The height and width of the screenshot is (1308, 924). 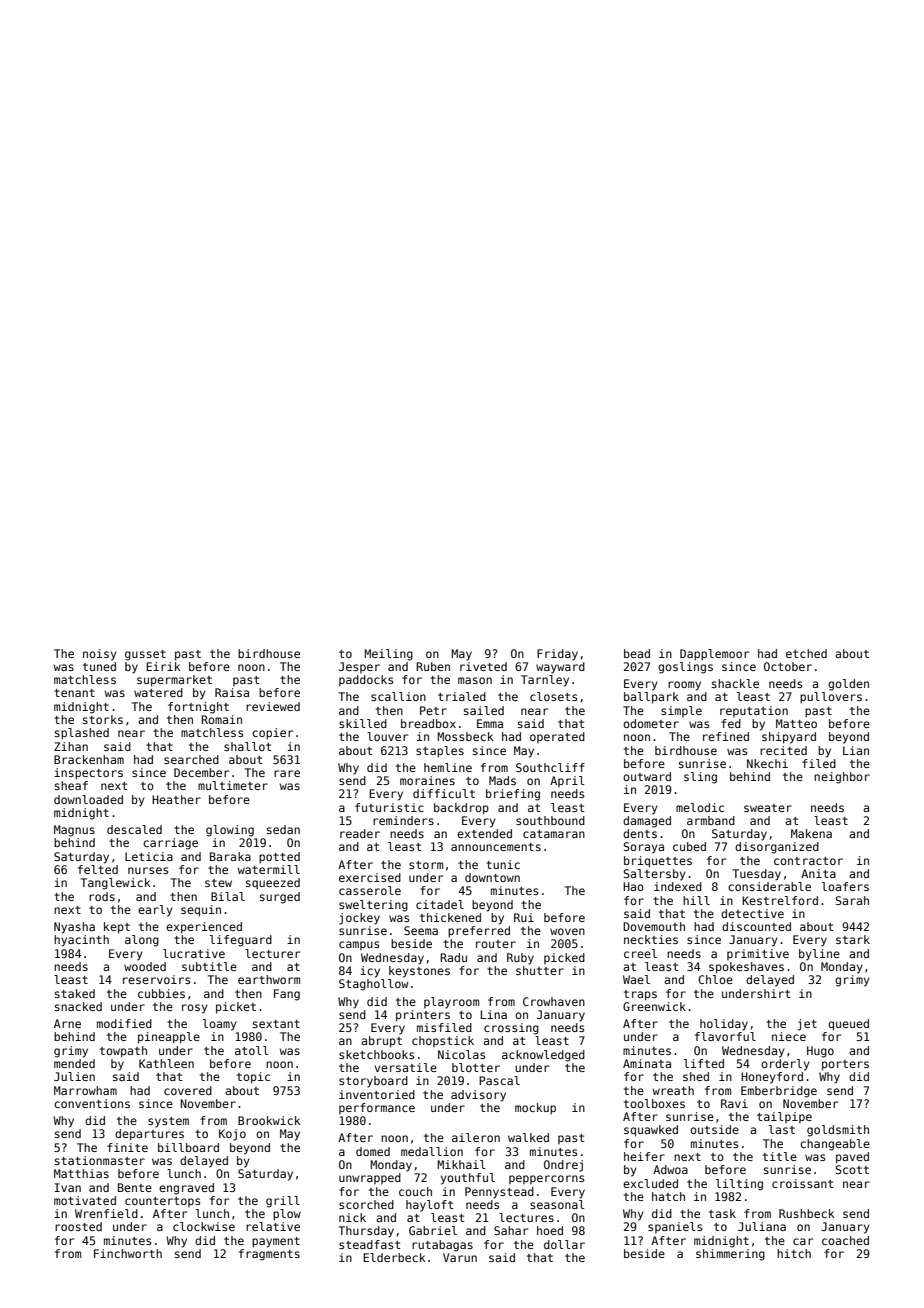 What do you see at coordinates (419, 972) in the screenshot?
I see `keystones` at bounding box center [419, 972].
